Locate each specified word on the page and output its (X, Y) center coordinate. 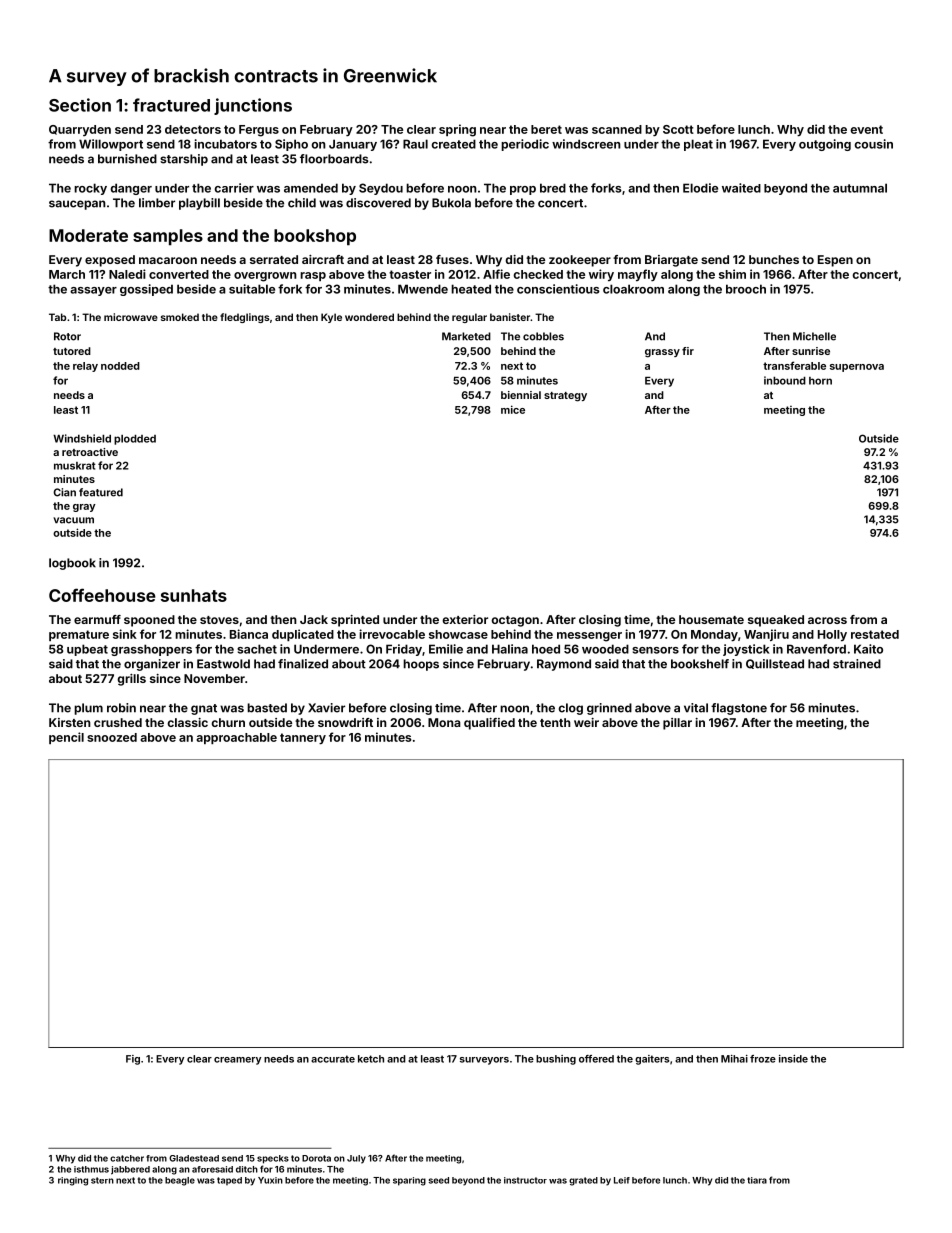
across (827, 620)
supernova (857, 368)
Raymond (564, 665)
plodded (135, 440)
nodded (120, 366)
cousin (873, 144)
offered (596, 1059)
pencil (66, 738)
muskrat (75, 466)
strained (857, 664)
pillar (677, 724)
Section (80, 105)
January (353, 145)
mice (513, 409)
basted (267, 708)
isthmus (91, 1169)
